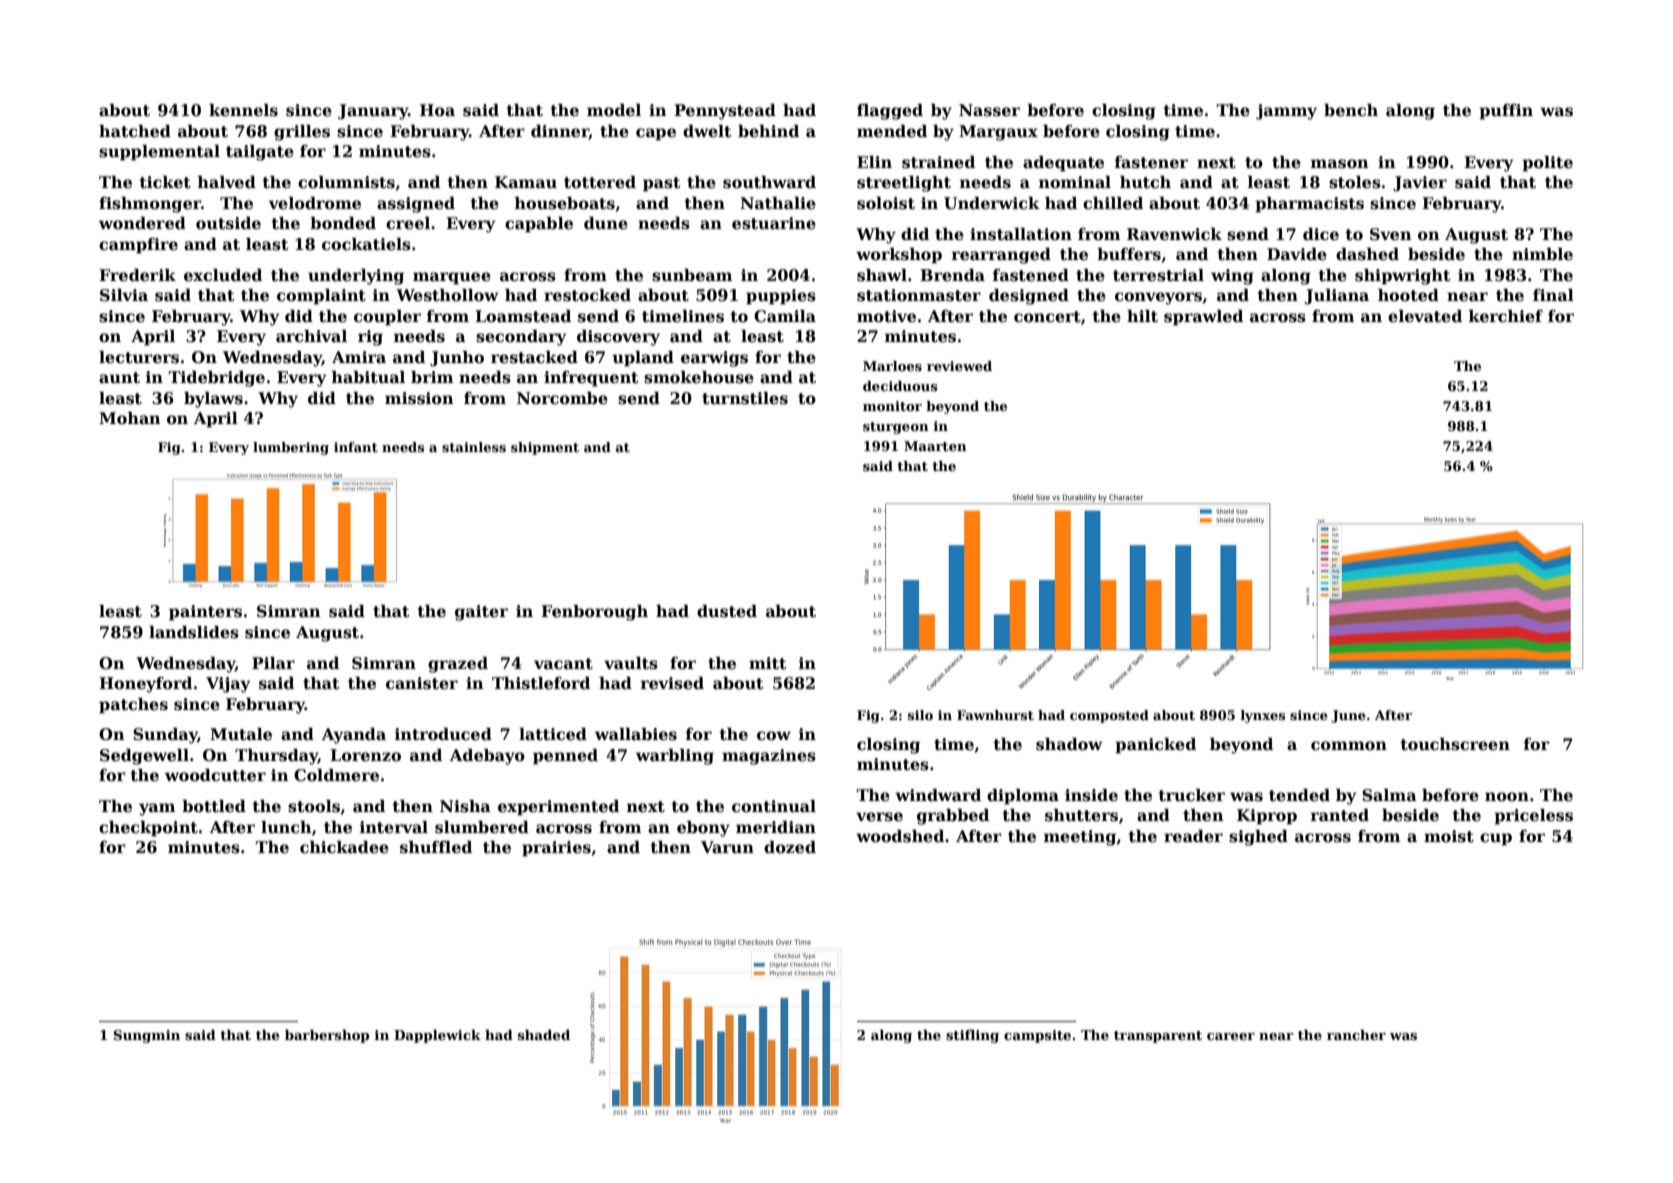  I want to click on kerchief, so click(1506, 316).
